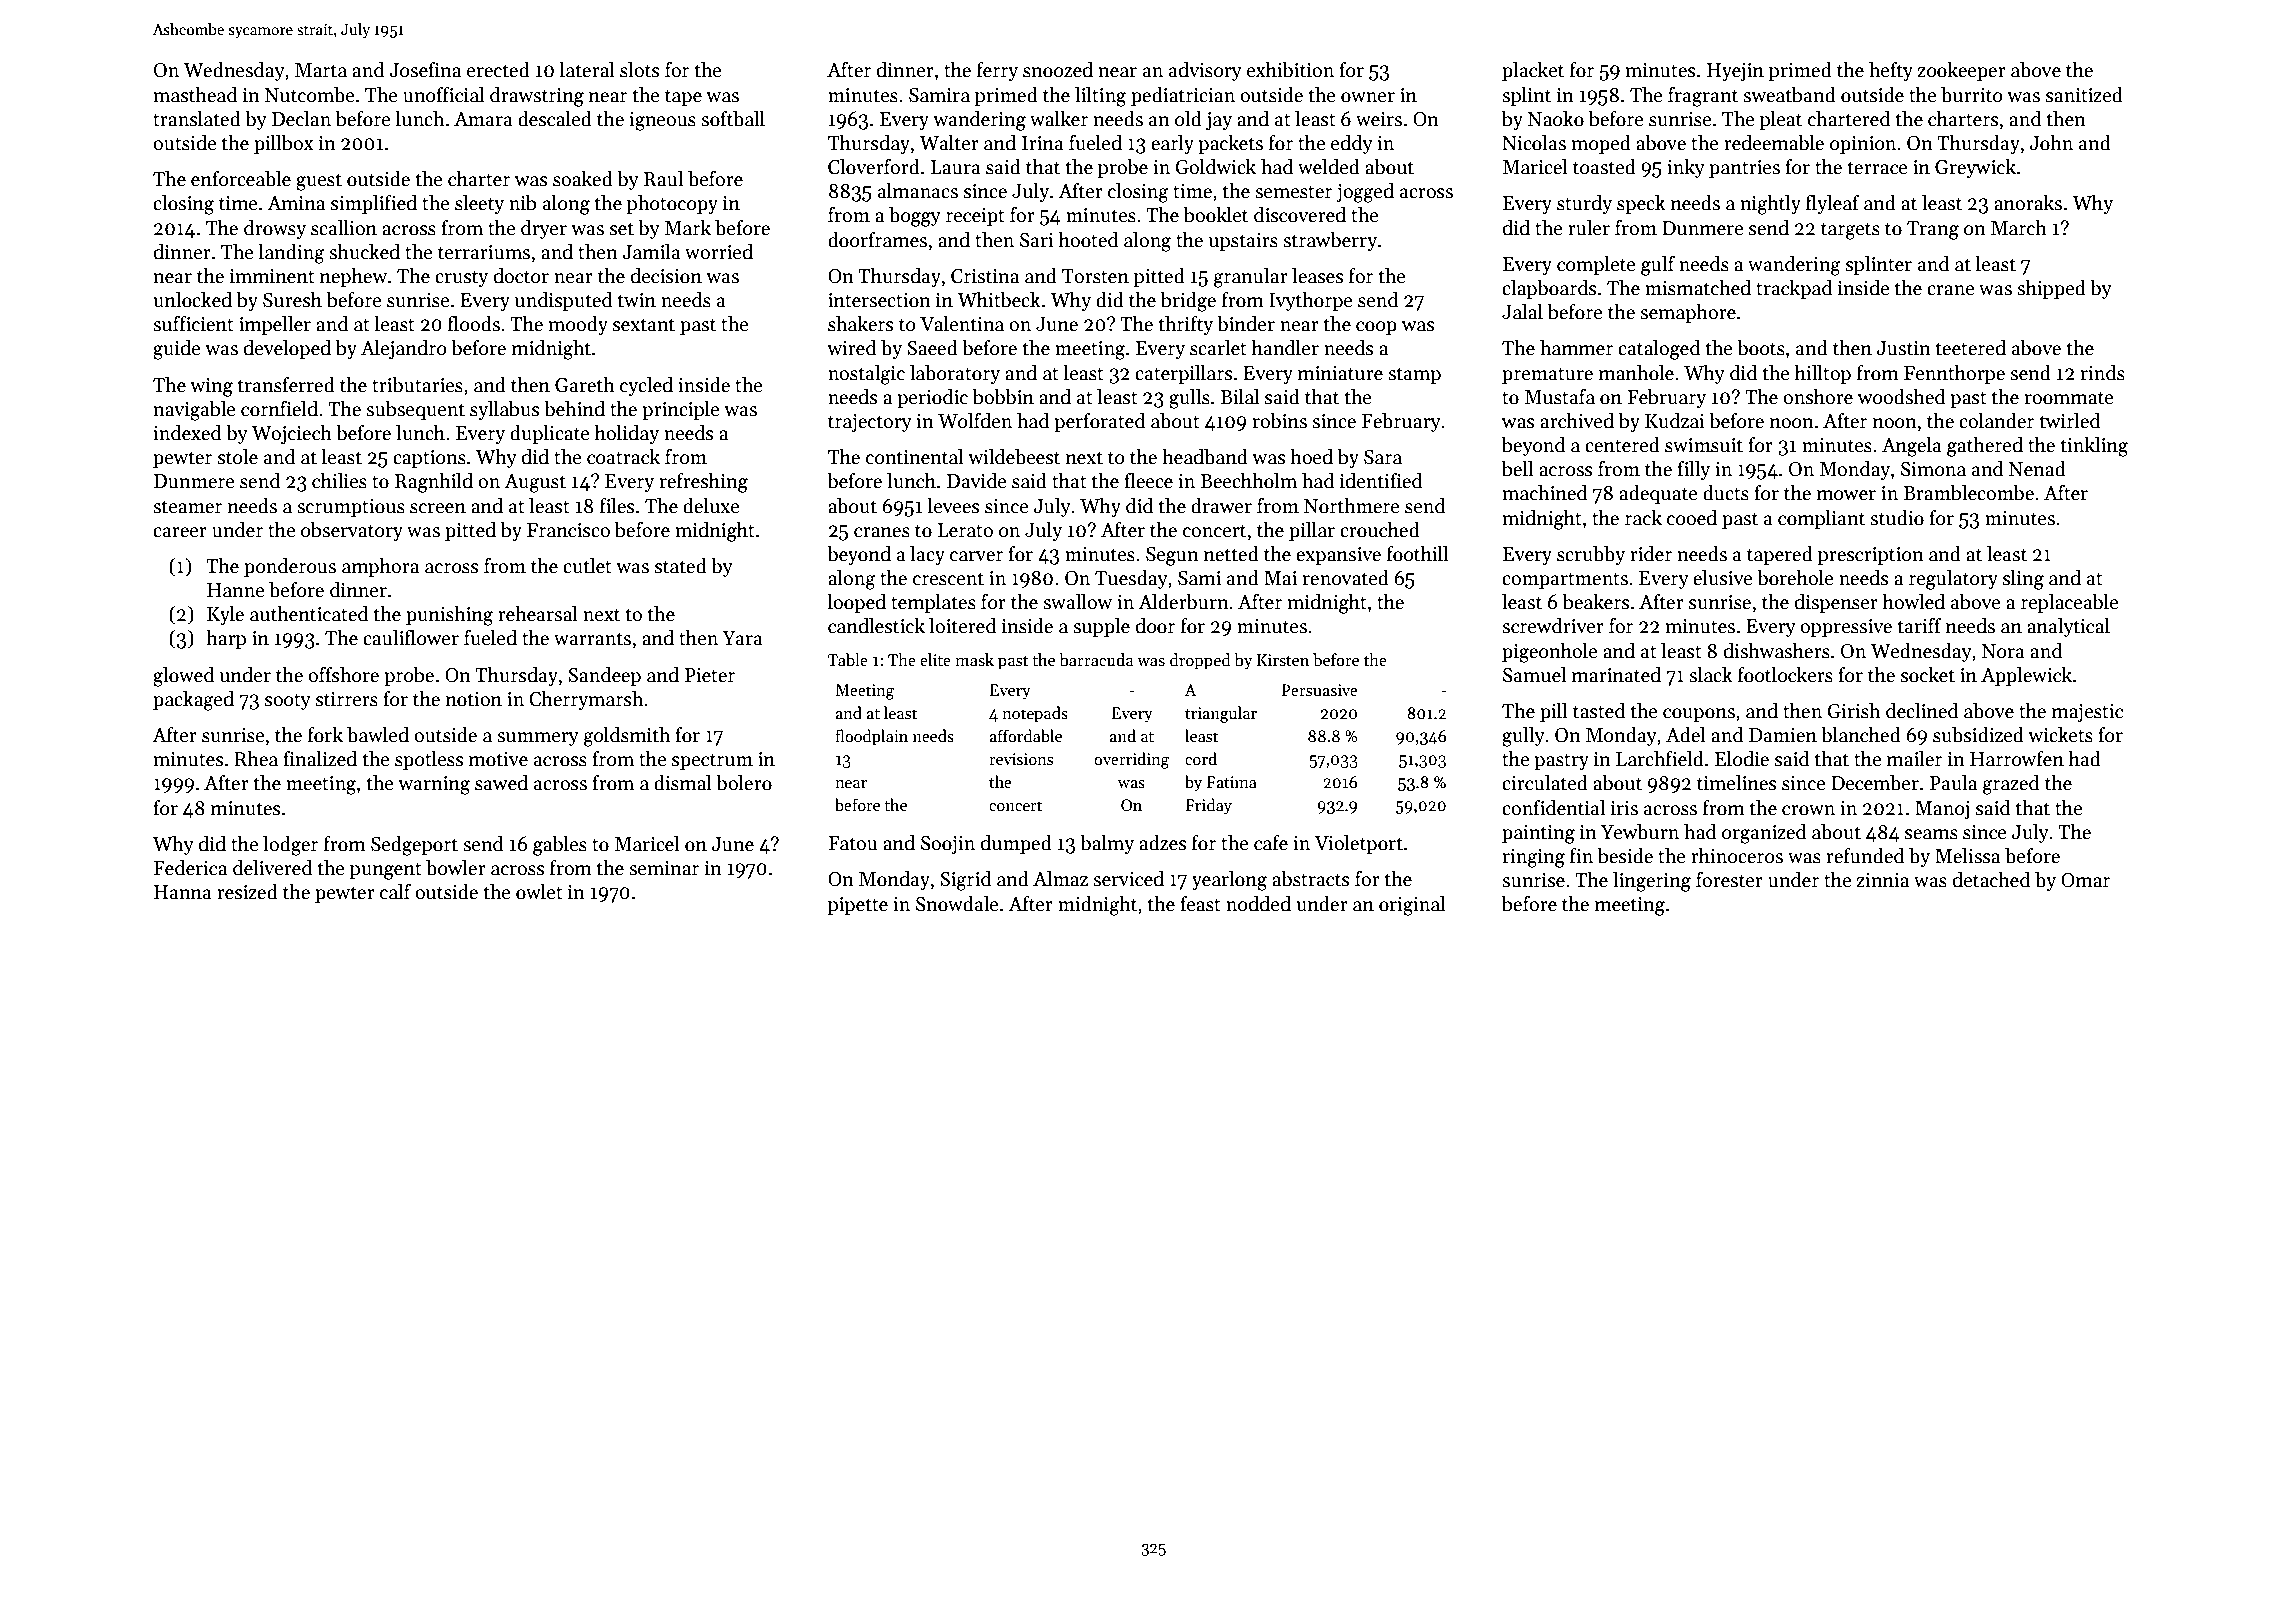 Image resolution: width=2282 pixels, height=1614 pixels. What do you see at coordinates (1290, 70) in the screenshot?
I see `exhibition` at bounding box center [1290, 70].
